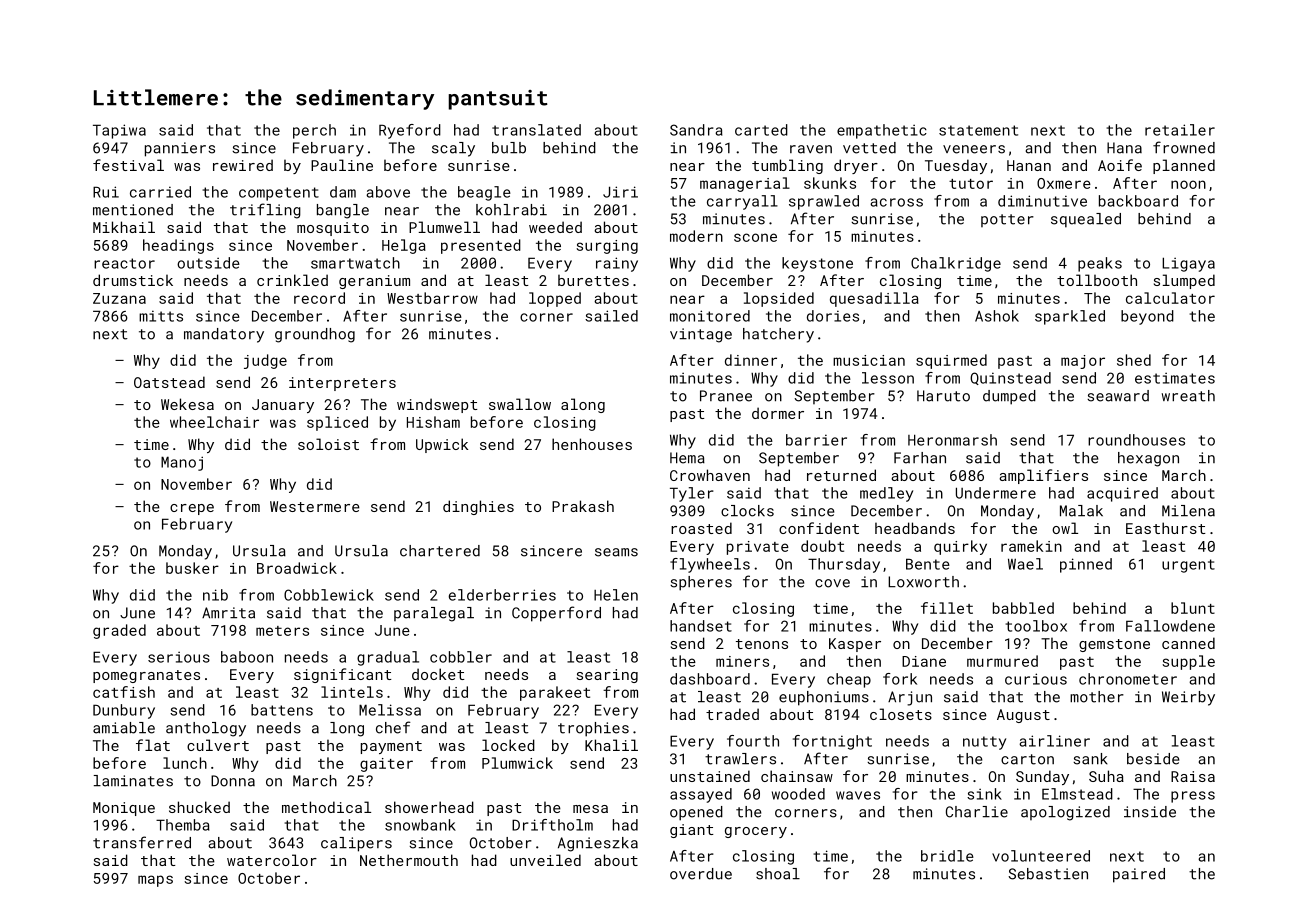  I want to click on Rui, so click(106, 192).
